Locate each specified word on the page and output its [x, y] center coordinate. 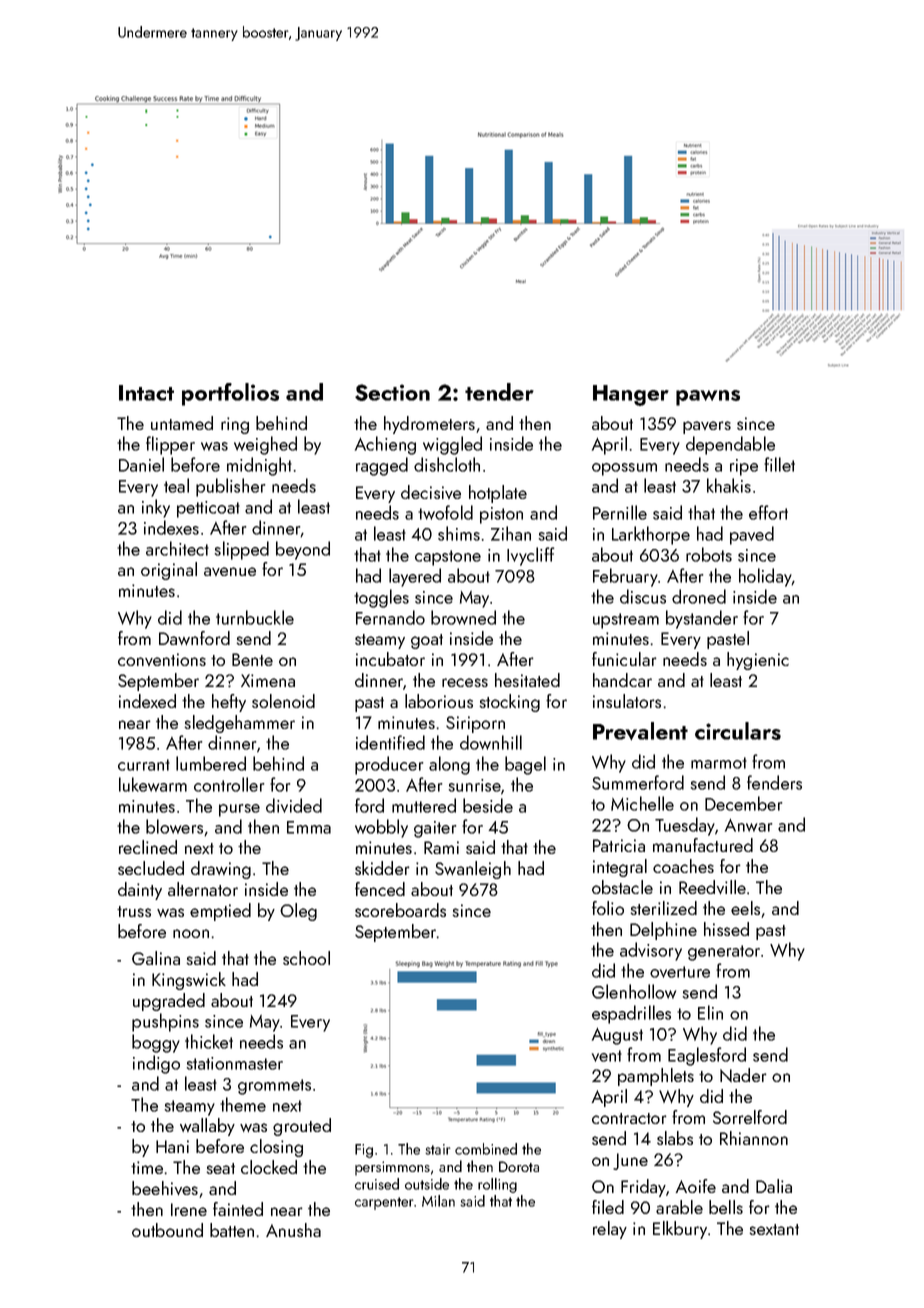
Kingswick [189, 981]
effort [768, 512]
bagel [525, 765]
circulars [738, 731]
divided [294, 805]
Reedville [712, 887]
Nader [743, 1075]
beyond [303, 550]
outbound [167, 1230]
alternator [203, 889]
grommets [274, 1087]
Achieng [385, 445]
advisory [651, 951]
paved [752, 535]
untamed [182, 423]
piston [501, 515]
